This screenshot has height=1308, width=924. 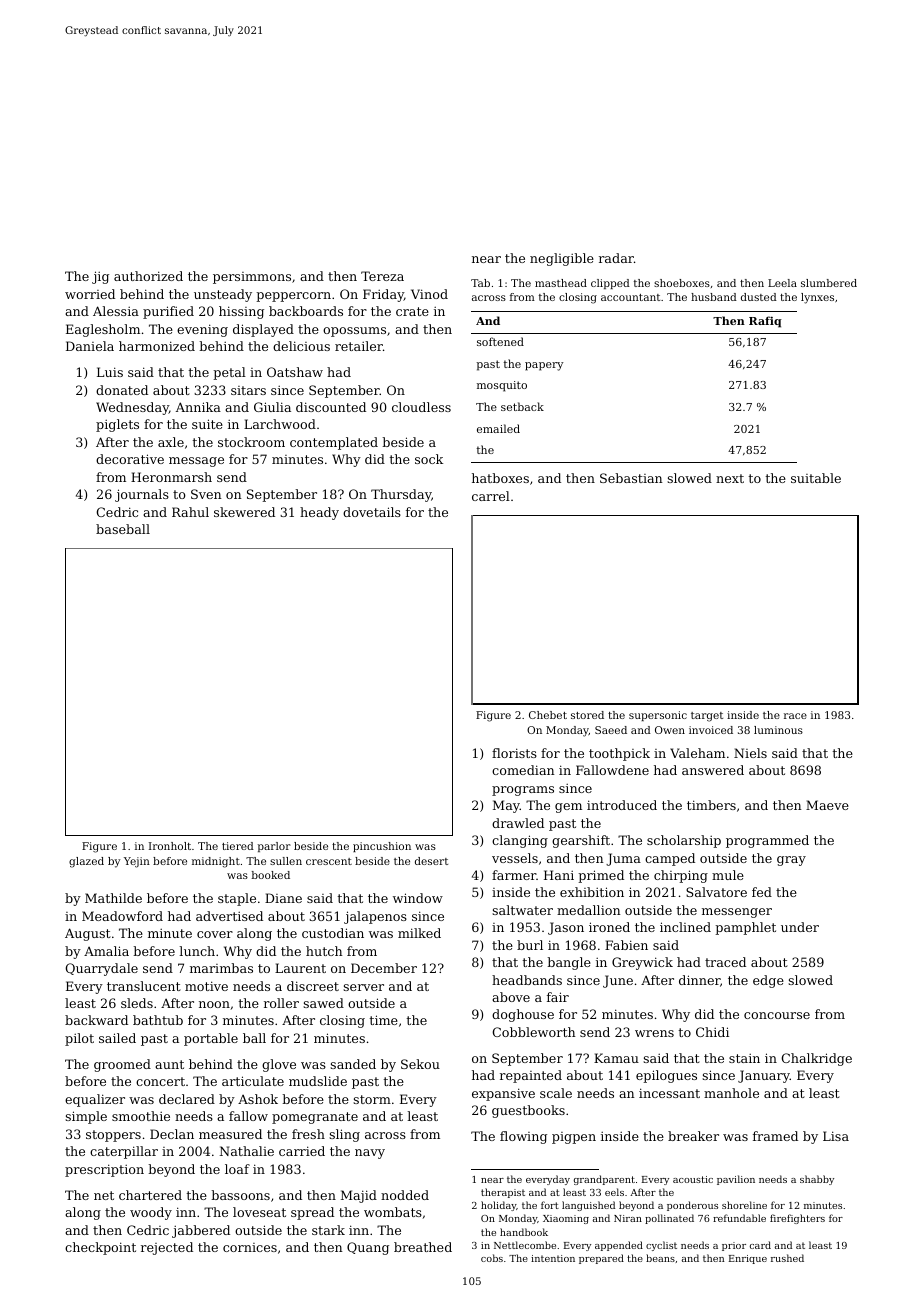 What do you see at coordinates (100, 1248) in the screenshot?
I see `checkpoint` at bounding box center [100, 1248].
